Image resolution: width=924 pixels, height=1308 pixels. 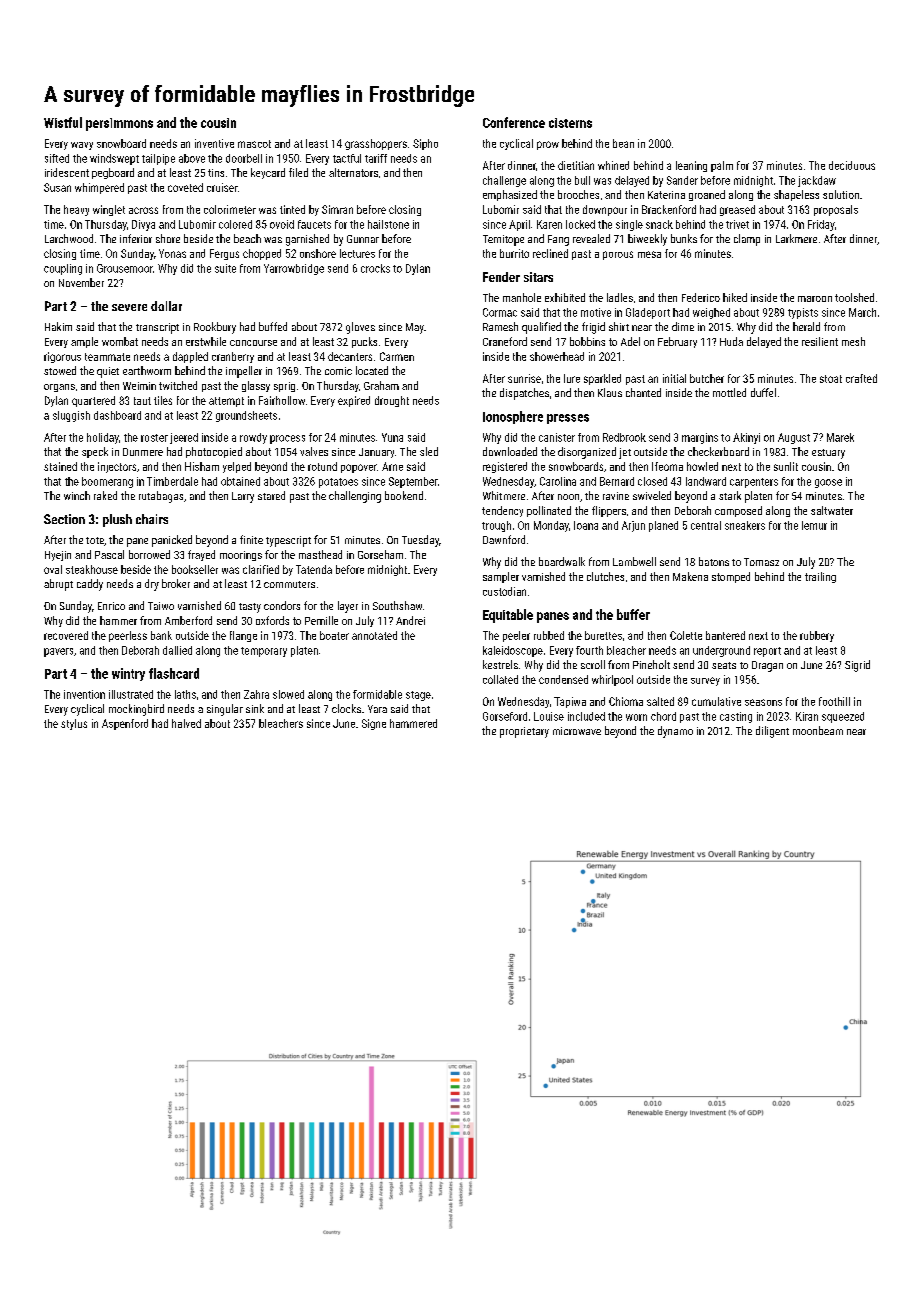 What do you see at coordinates (374, 724) in the page?
I see `Signe` at bounding box center [374, 724].
